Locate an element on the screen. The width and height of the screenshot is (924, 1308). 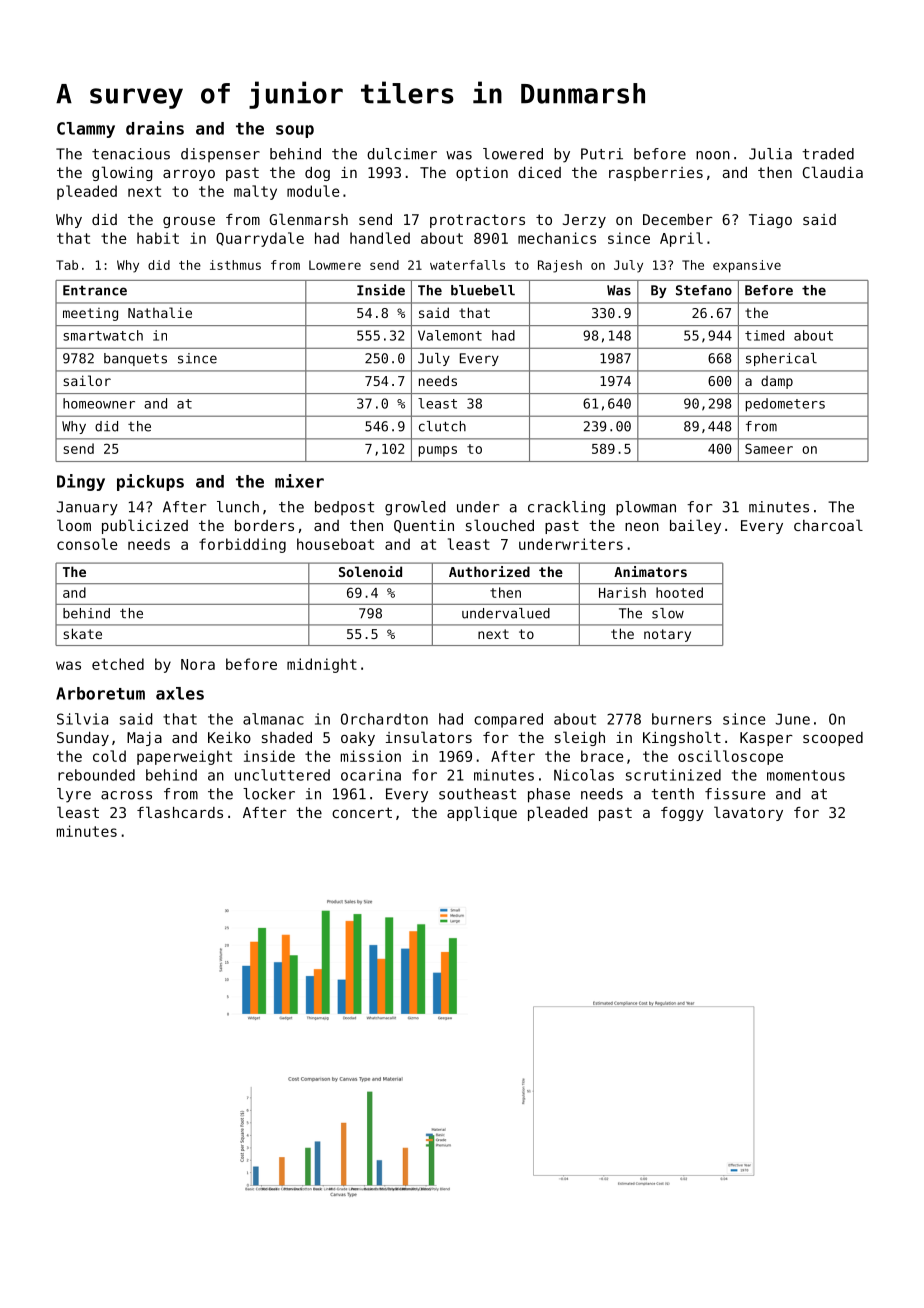
traded is located at coordinates (828, 154).
